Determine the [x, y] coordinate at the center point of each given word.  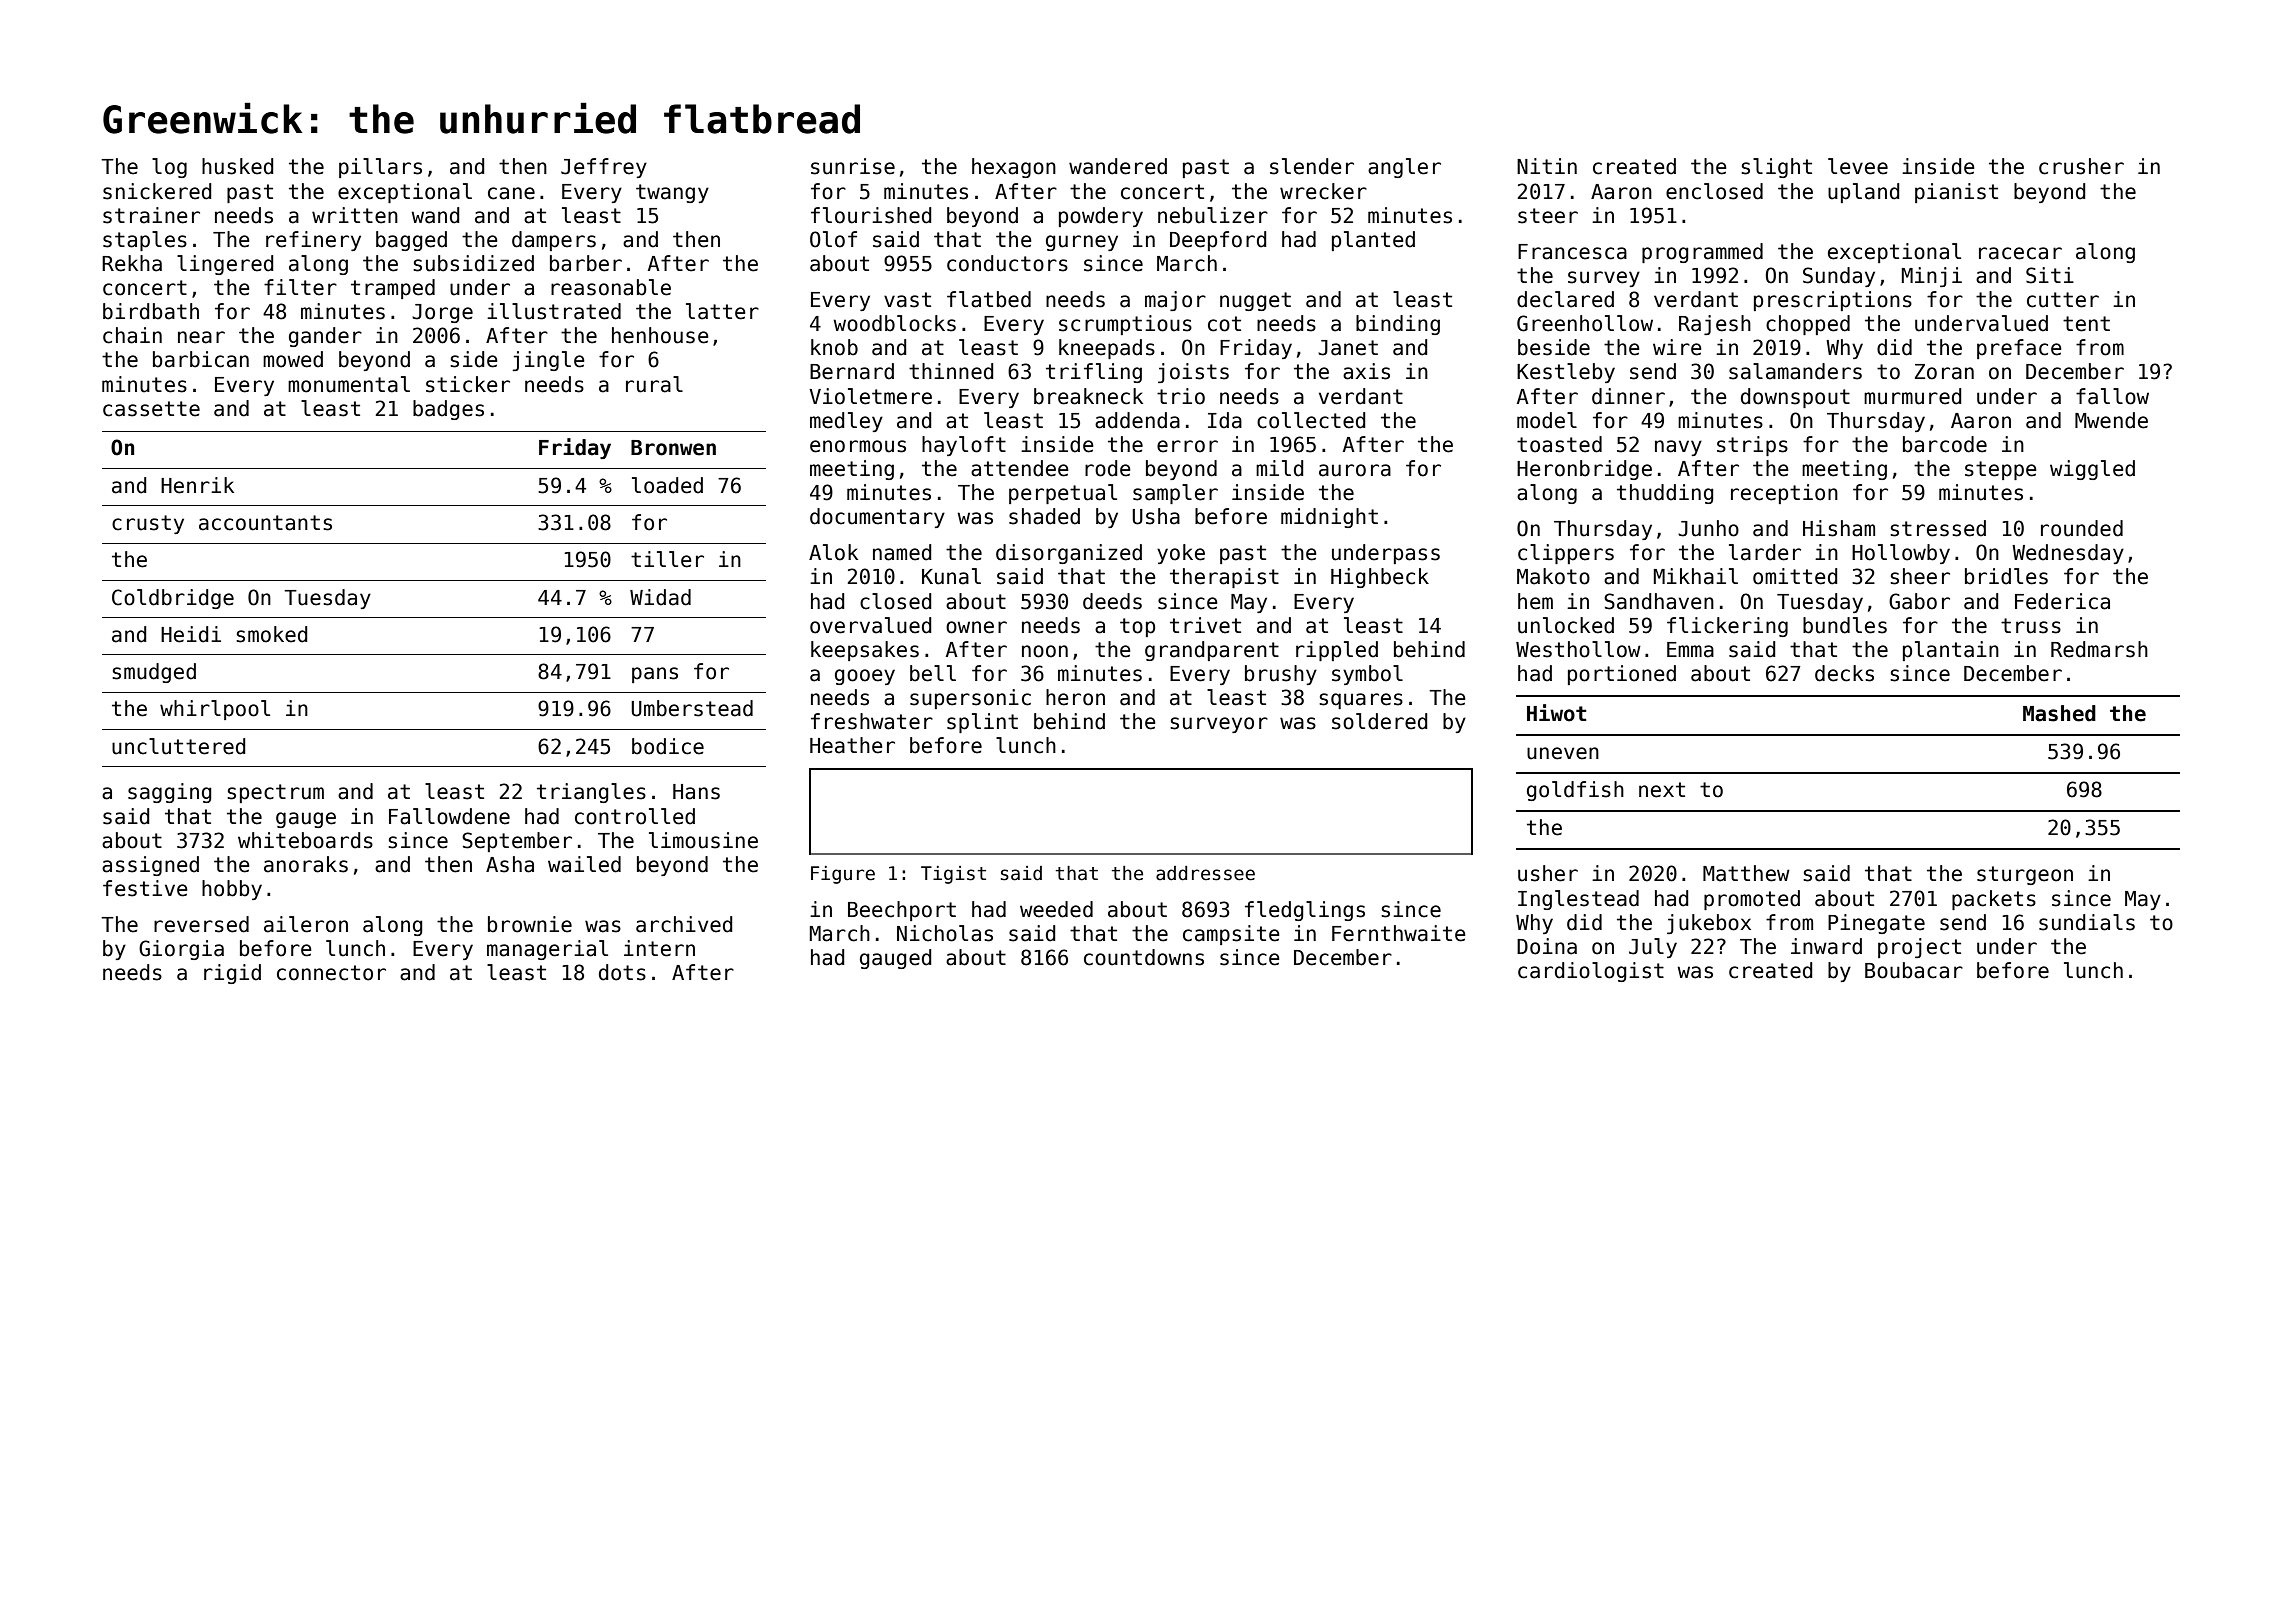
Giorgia [181, 950]
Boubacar [1914, 970]
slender [1312, 166]
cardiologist [1591, 972]
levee [1858, 166]
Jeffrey [604, 168]
